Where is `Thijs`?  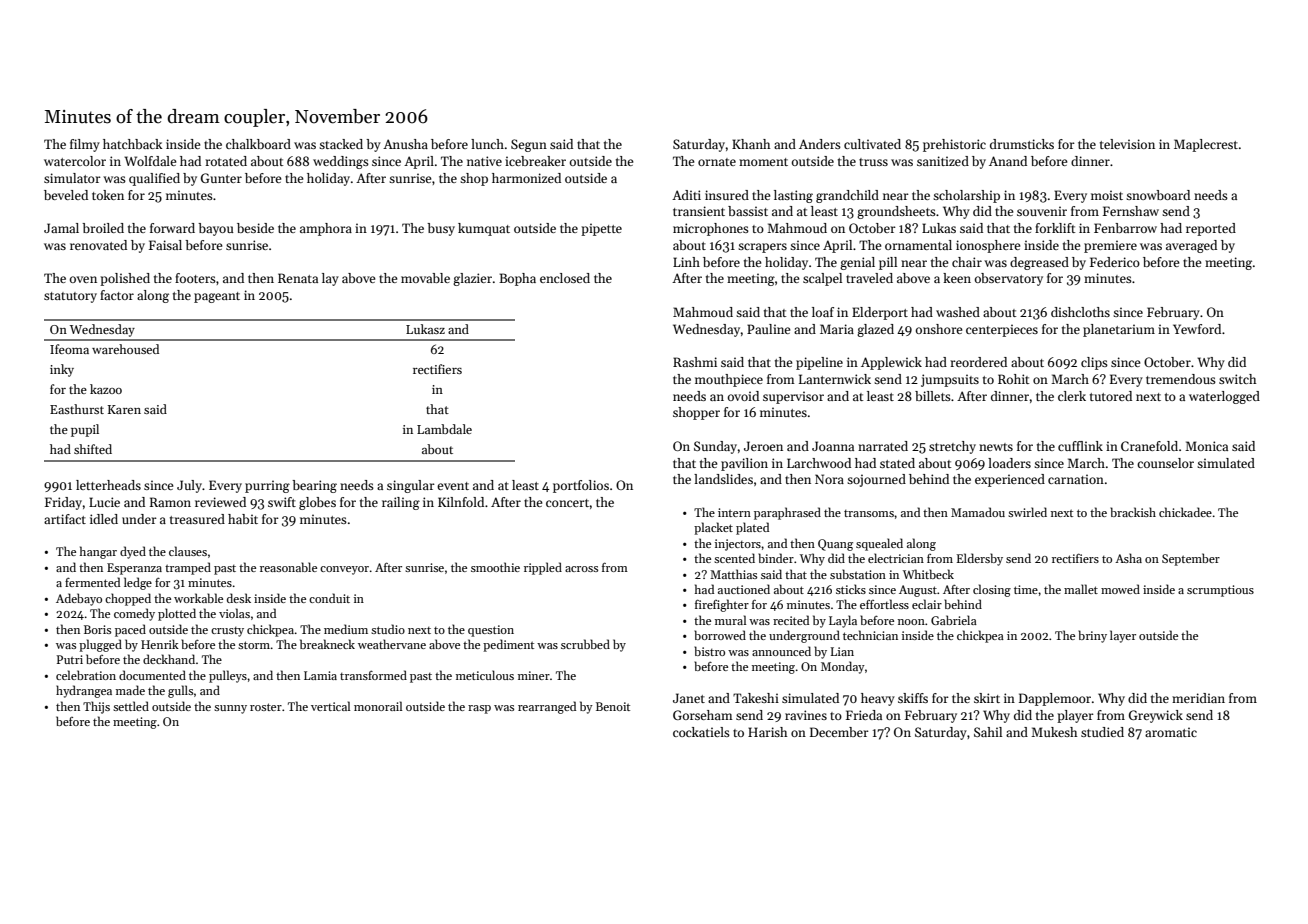
Thijs is located at coordinates (96, 707).
